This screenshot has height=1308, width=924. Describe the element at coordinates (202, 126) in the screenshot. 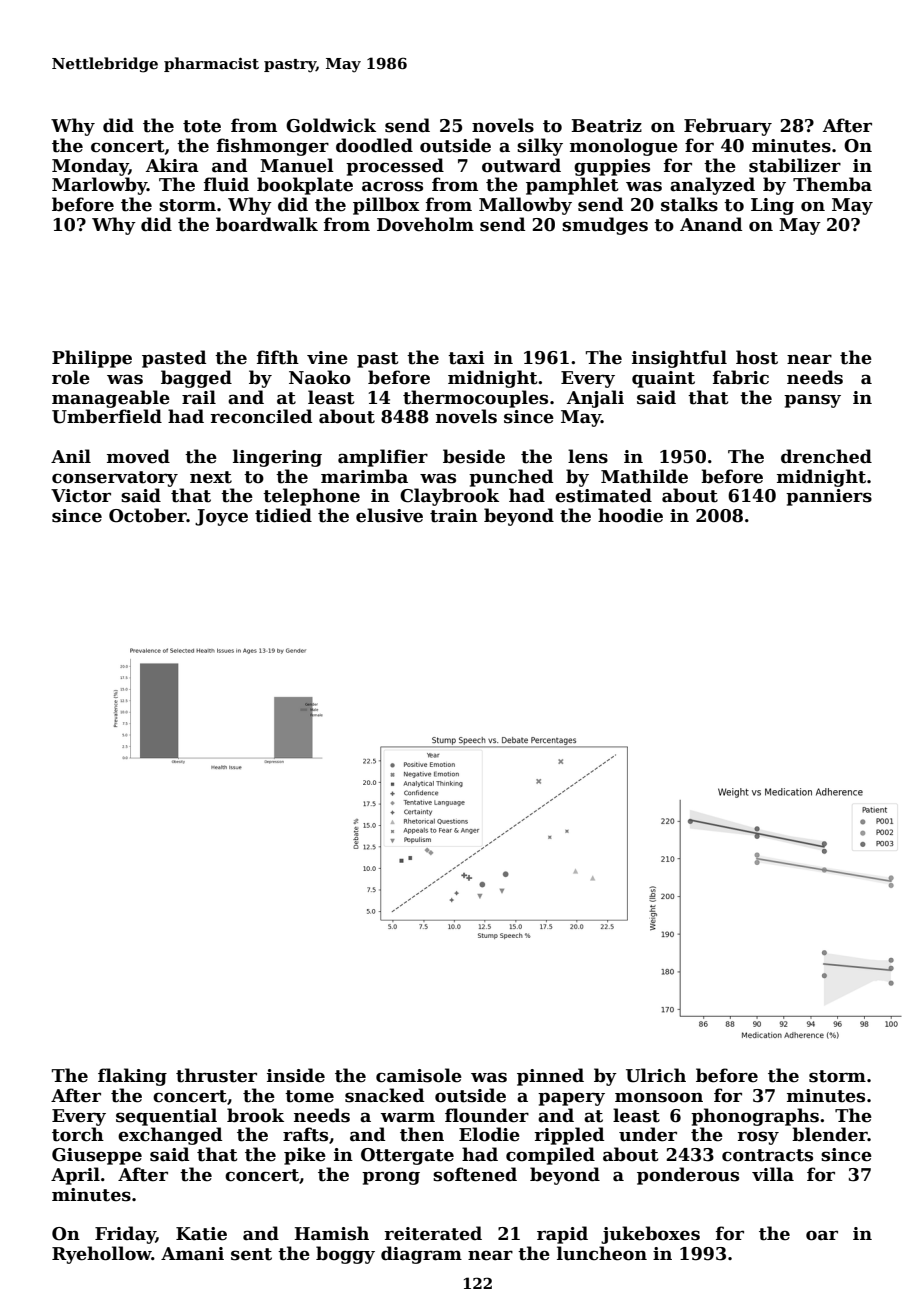

I see `tote` at that location.
